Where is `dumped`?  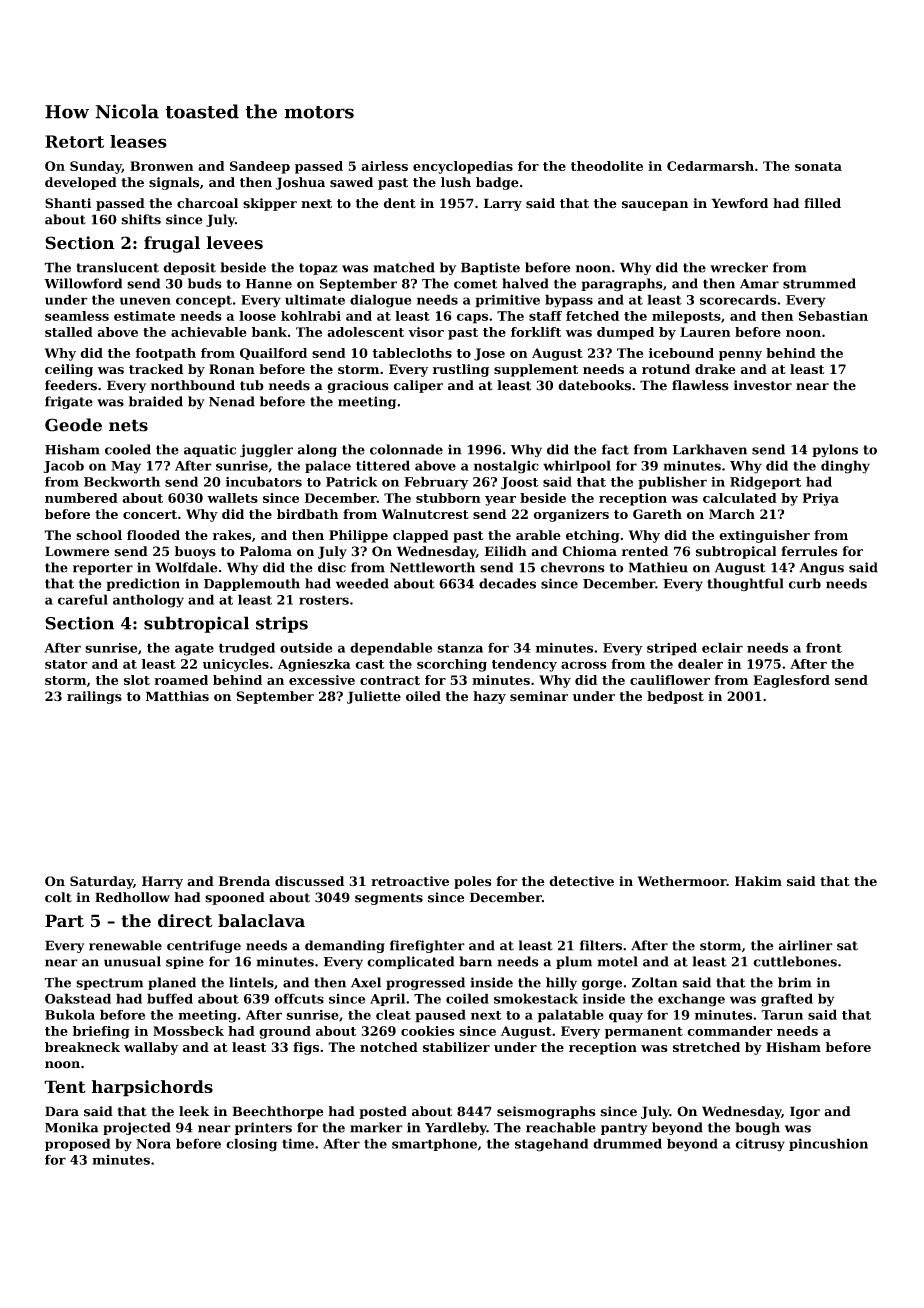
dumped is located at coordinates (625, 333).
